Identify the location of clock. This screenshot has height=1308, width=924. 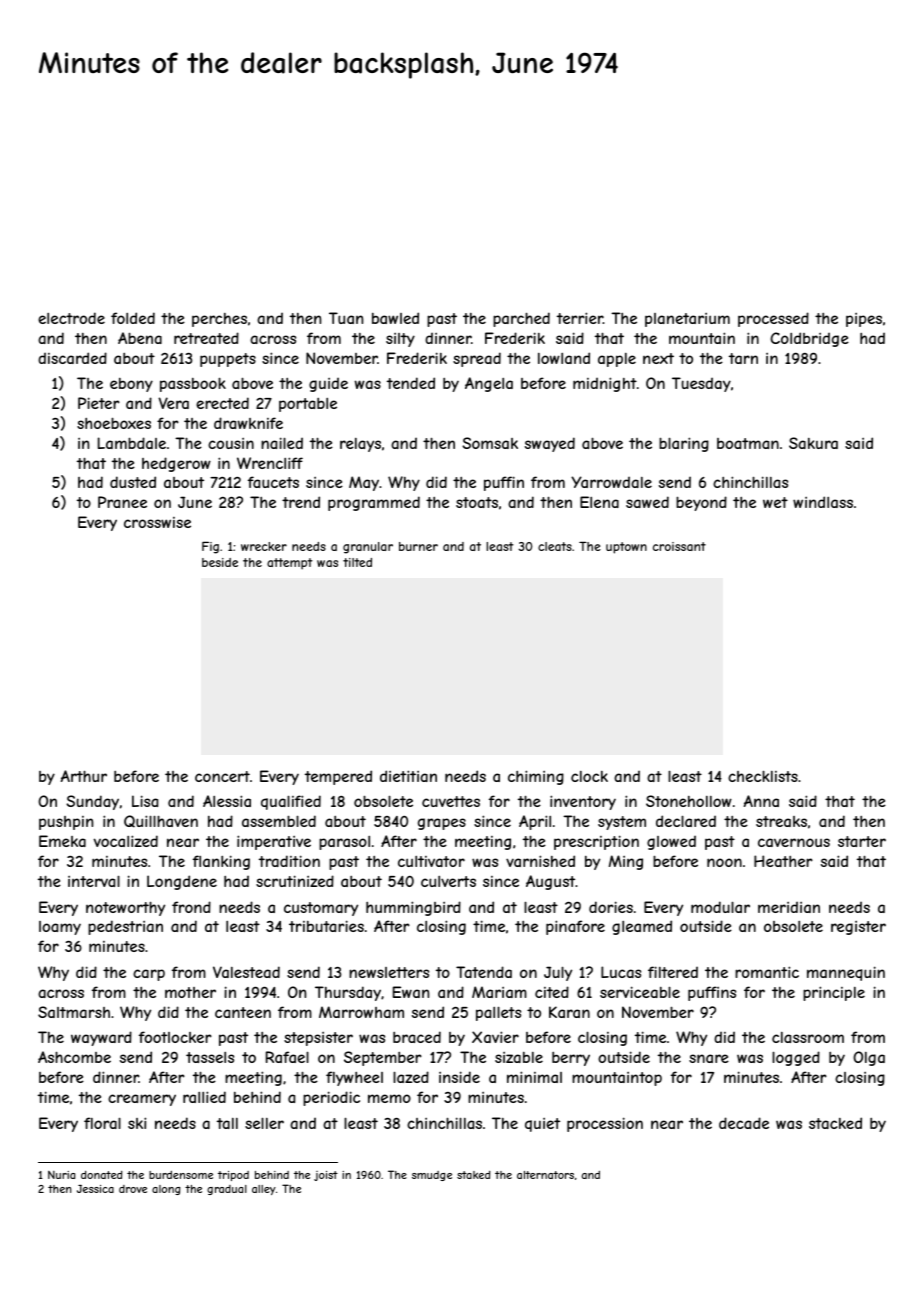
(589, 776).
